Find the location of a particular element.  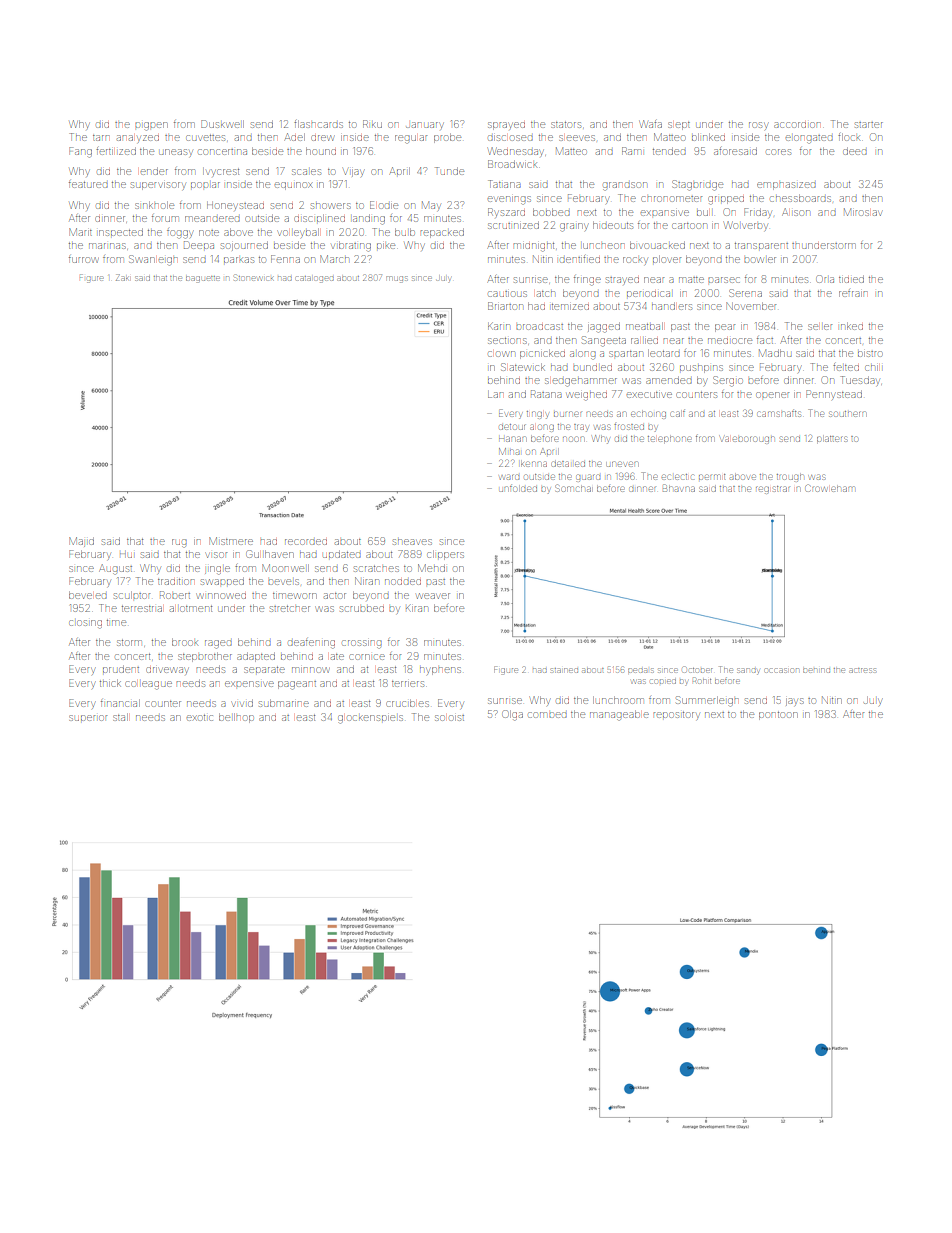

Mistmere is located at coordinates (231, 541).
